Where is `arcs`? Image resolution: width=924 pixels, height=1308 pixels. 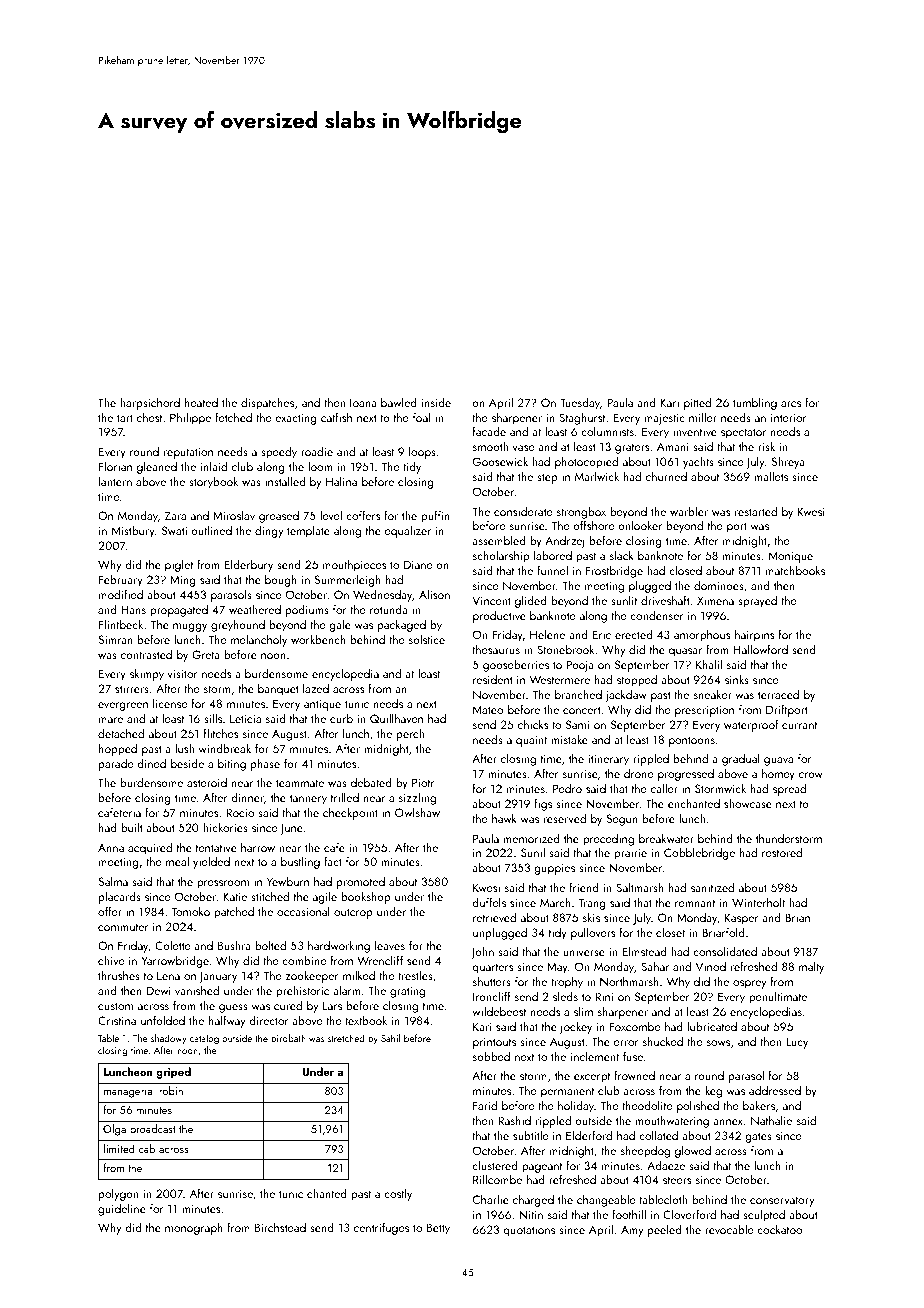 arcs is located at coordinates (791, 404).
